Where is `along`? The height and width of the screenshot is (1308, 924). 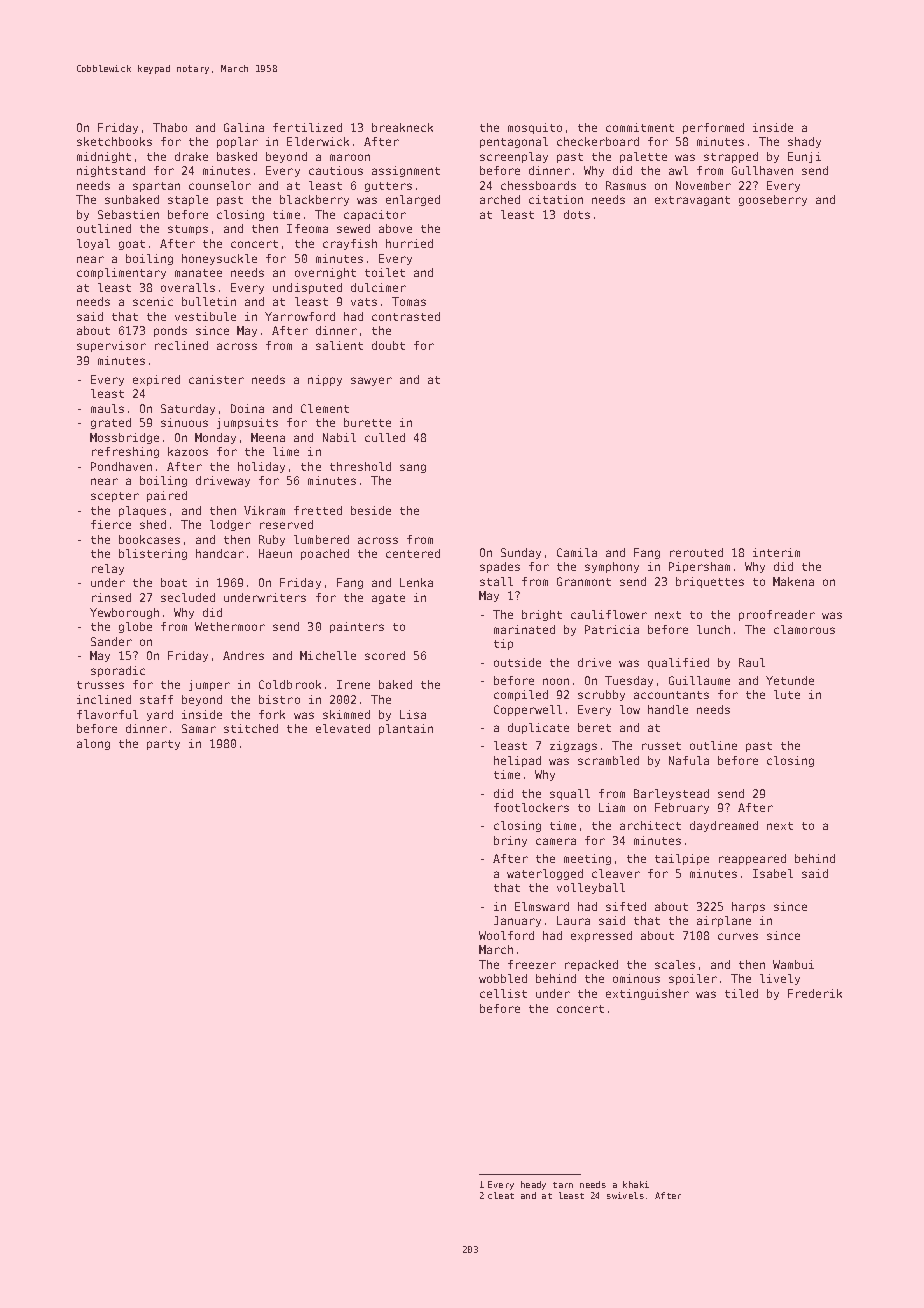
along is located at coordinates (93, 744).
